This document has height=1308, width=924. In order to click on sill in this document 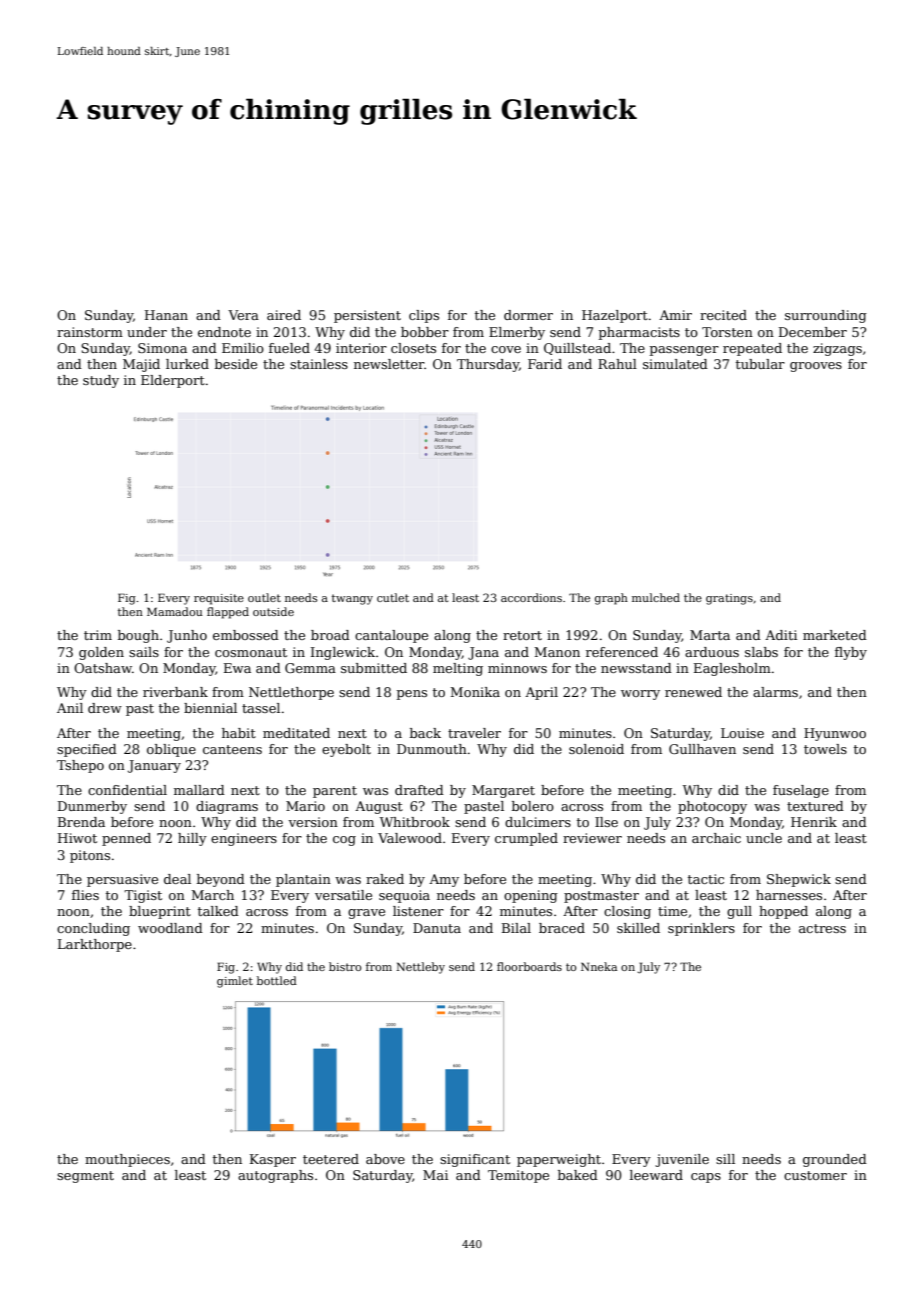, I will do `click(725, 1159)`.
